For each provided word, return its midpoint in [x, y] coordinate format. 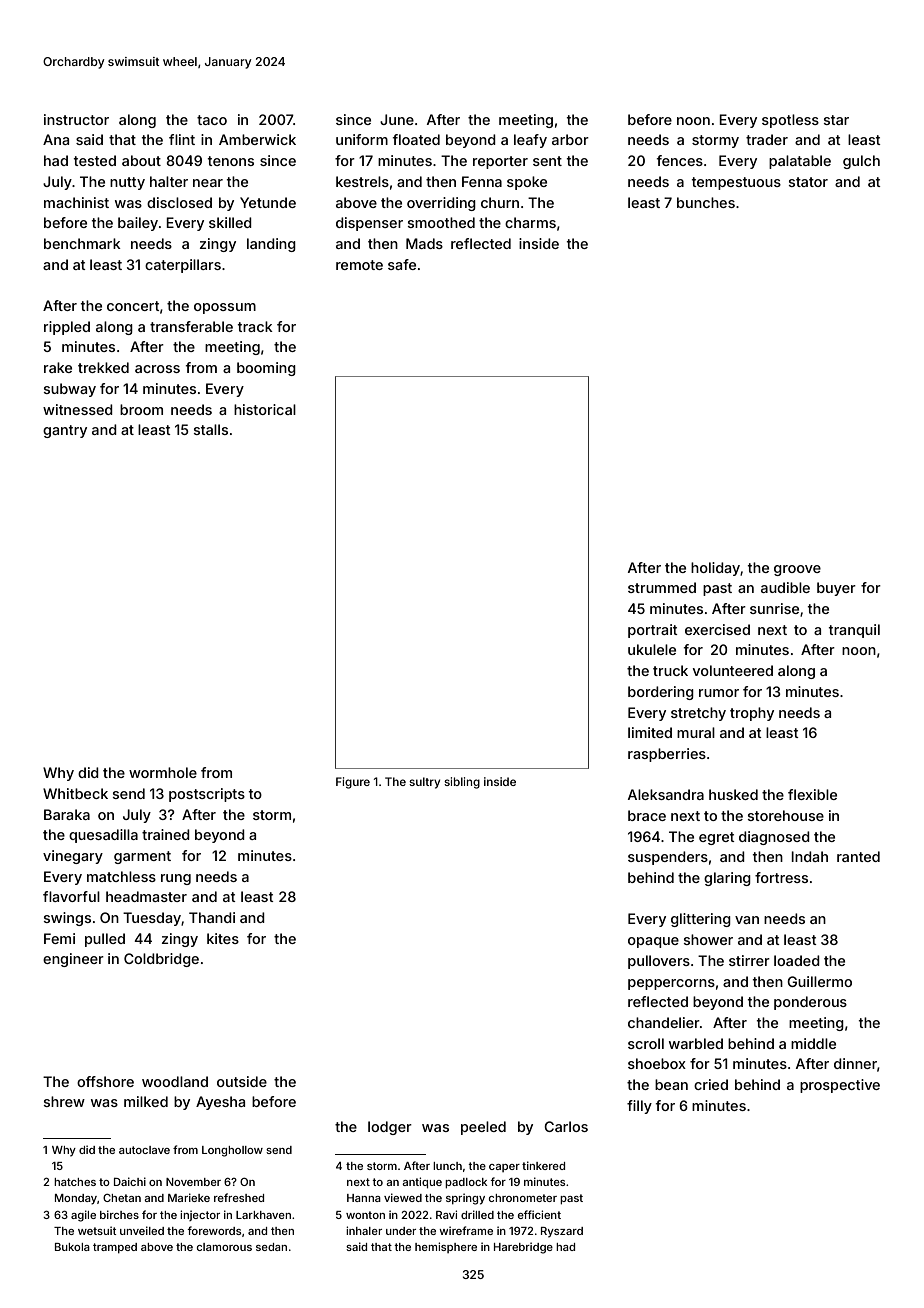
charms [530, 222]
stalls [211, 429]
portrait [653, 631]
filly [639, 1107]
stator [808, 182]
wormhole [163, 772]
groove [797, 570]
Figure [353, 783]
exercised [717, 629]
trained [166, 834]
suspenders [668, 858]
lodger [390, 1128]
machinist [76, 202]
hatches [75, 1182]
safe [402, 264]
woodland [175, 1081]
